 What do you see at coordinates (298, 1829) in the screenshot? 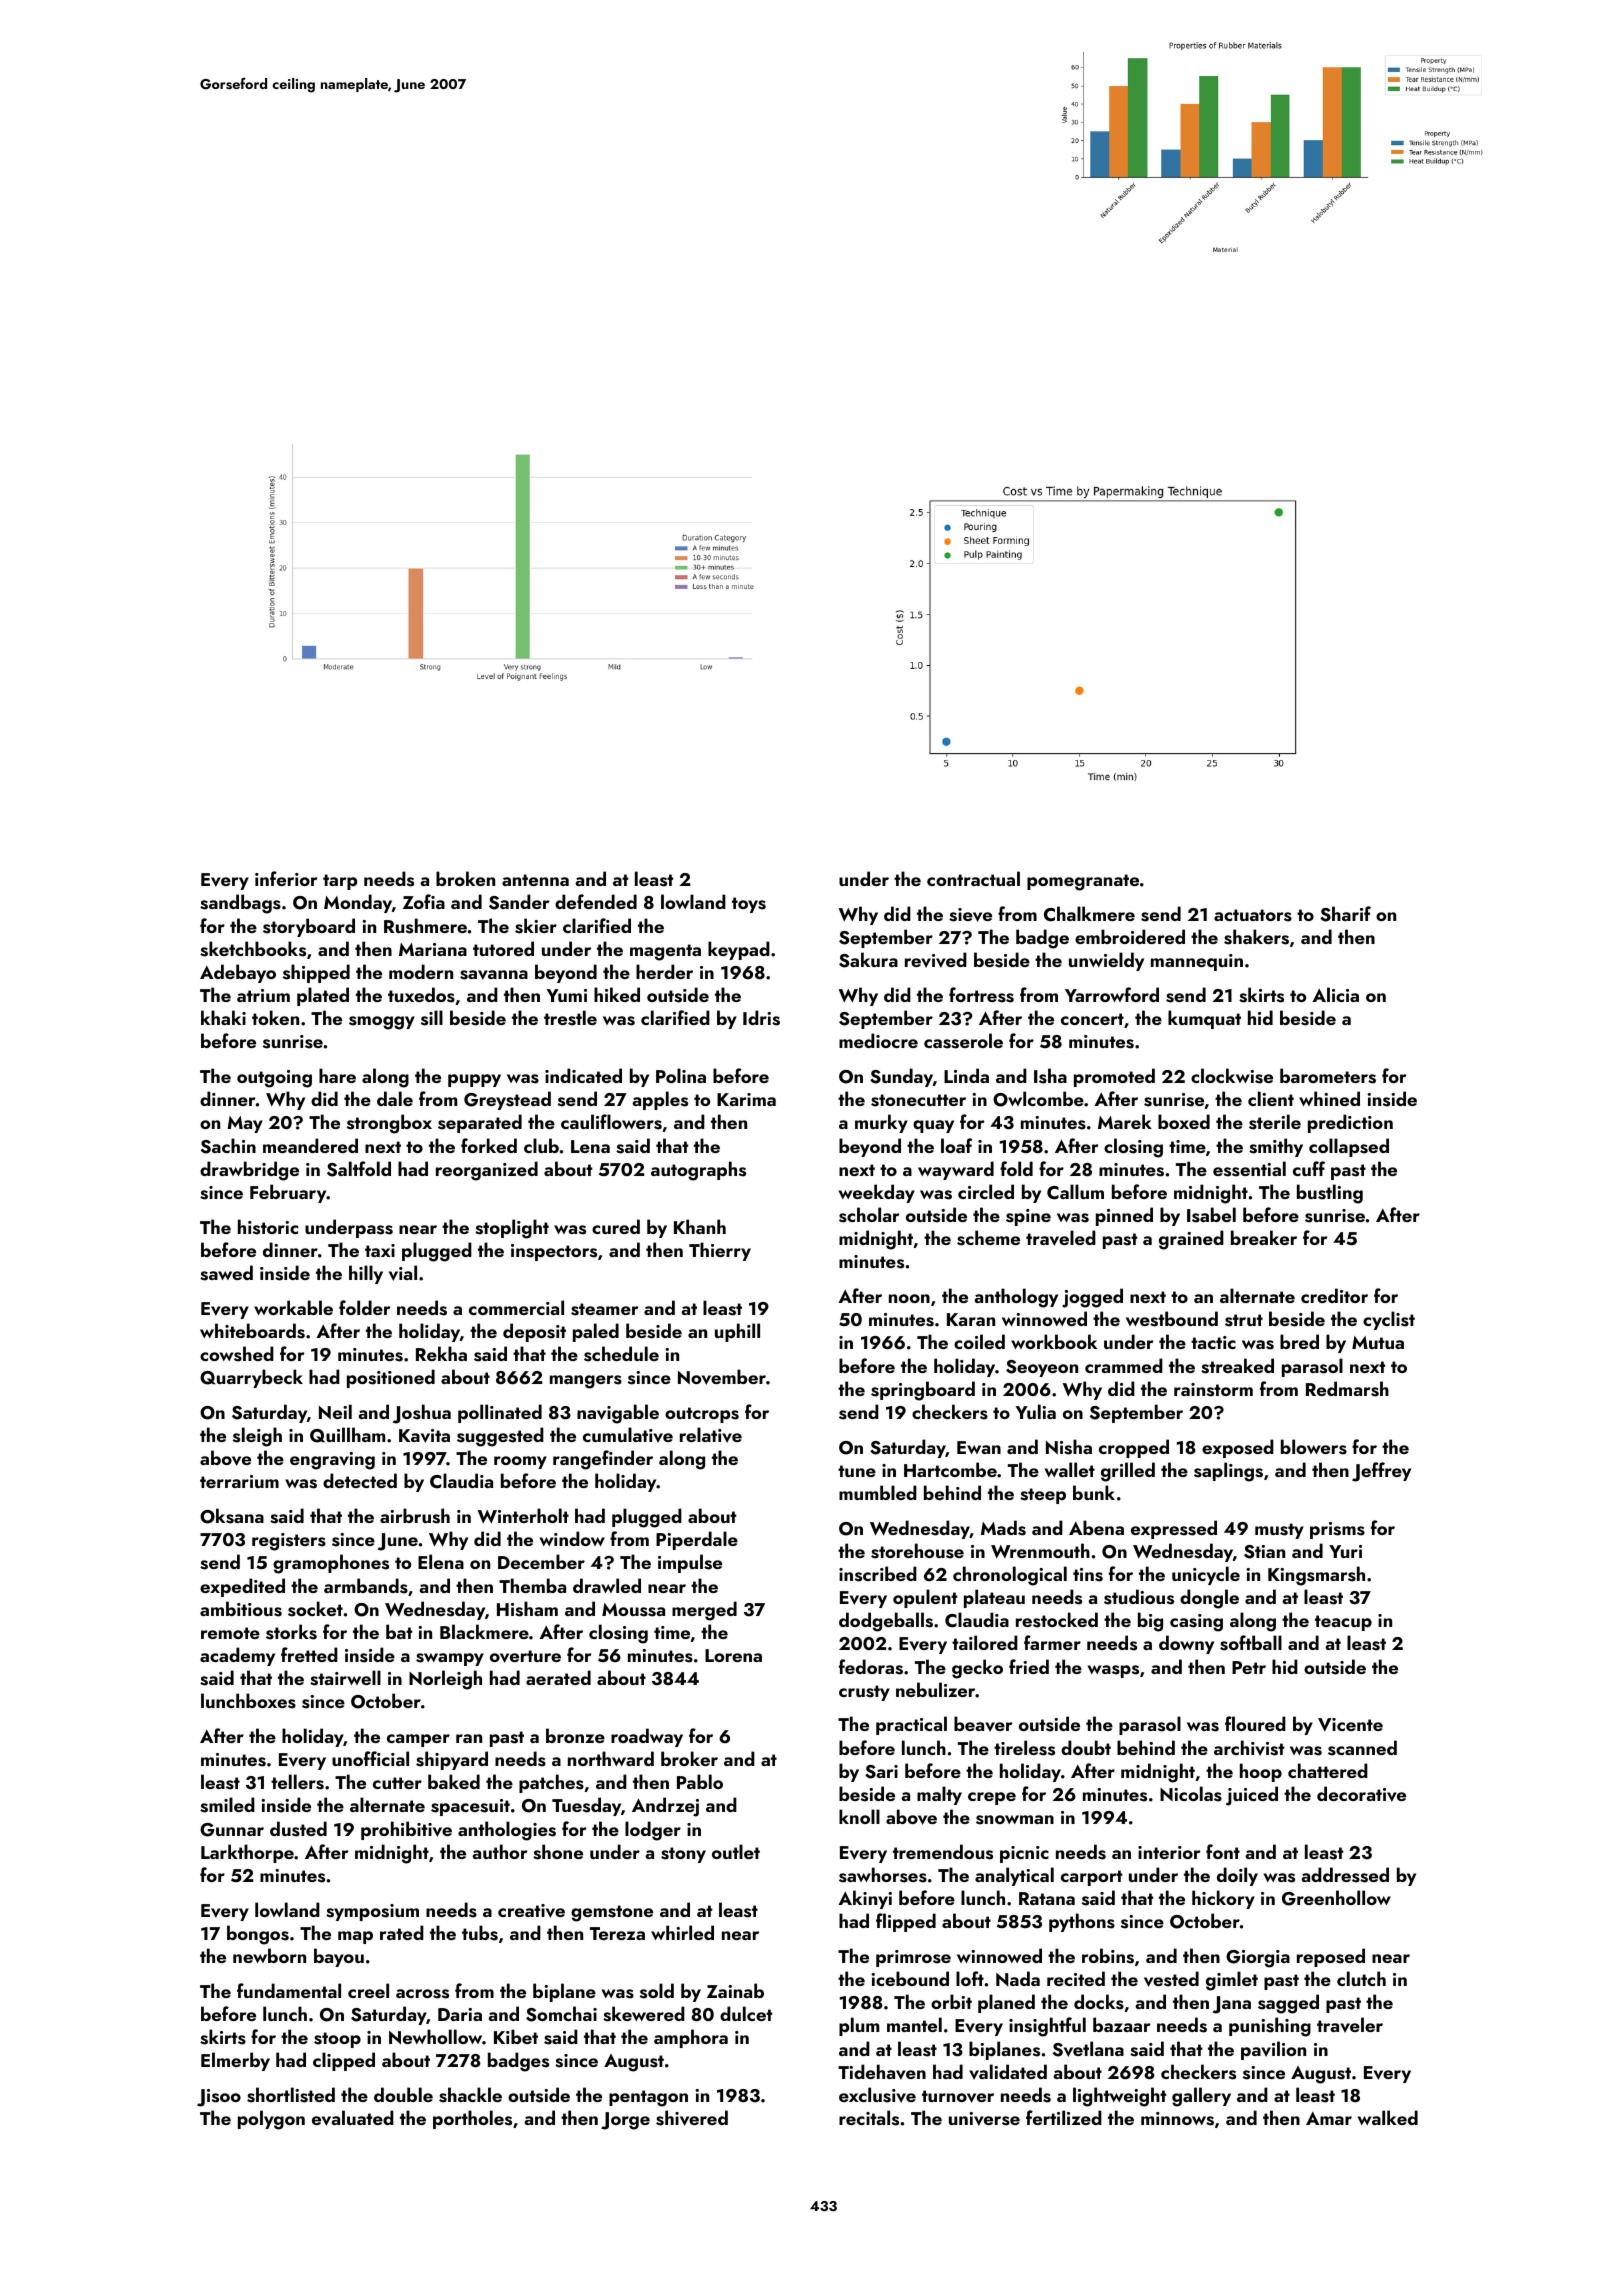
I see `dusted` at bounding box center [298, 1829].
